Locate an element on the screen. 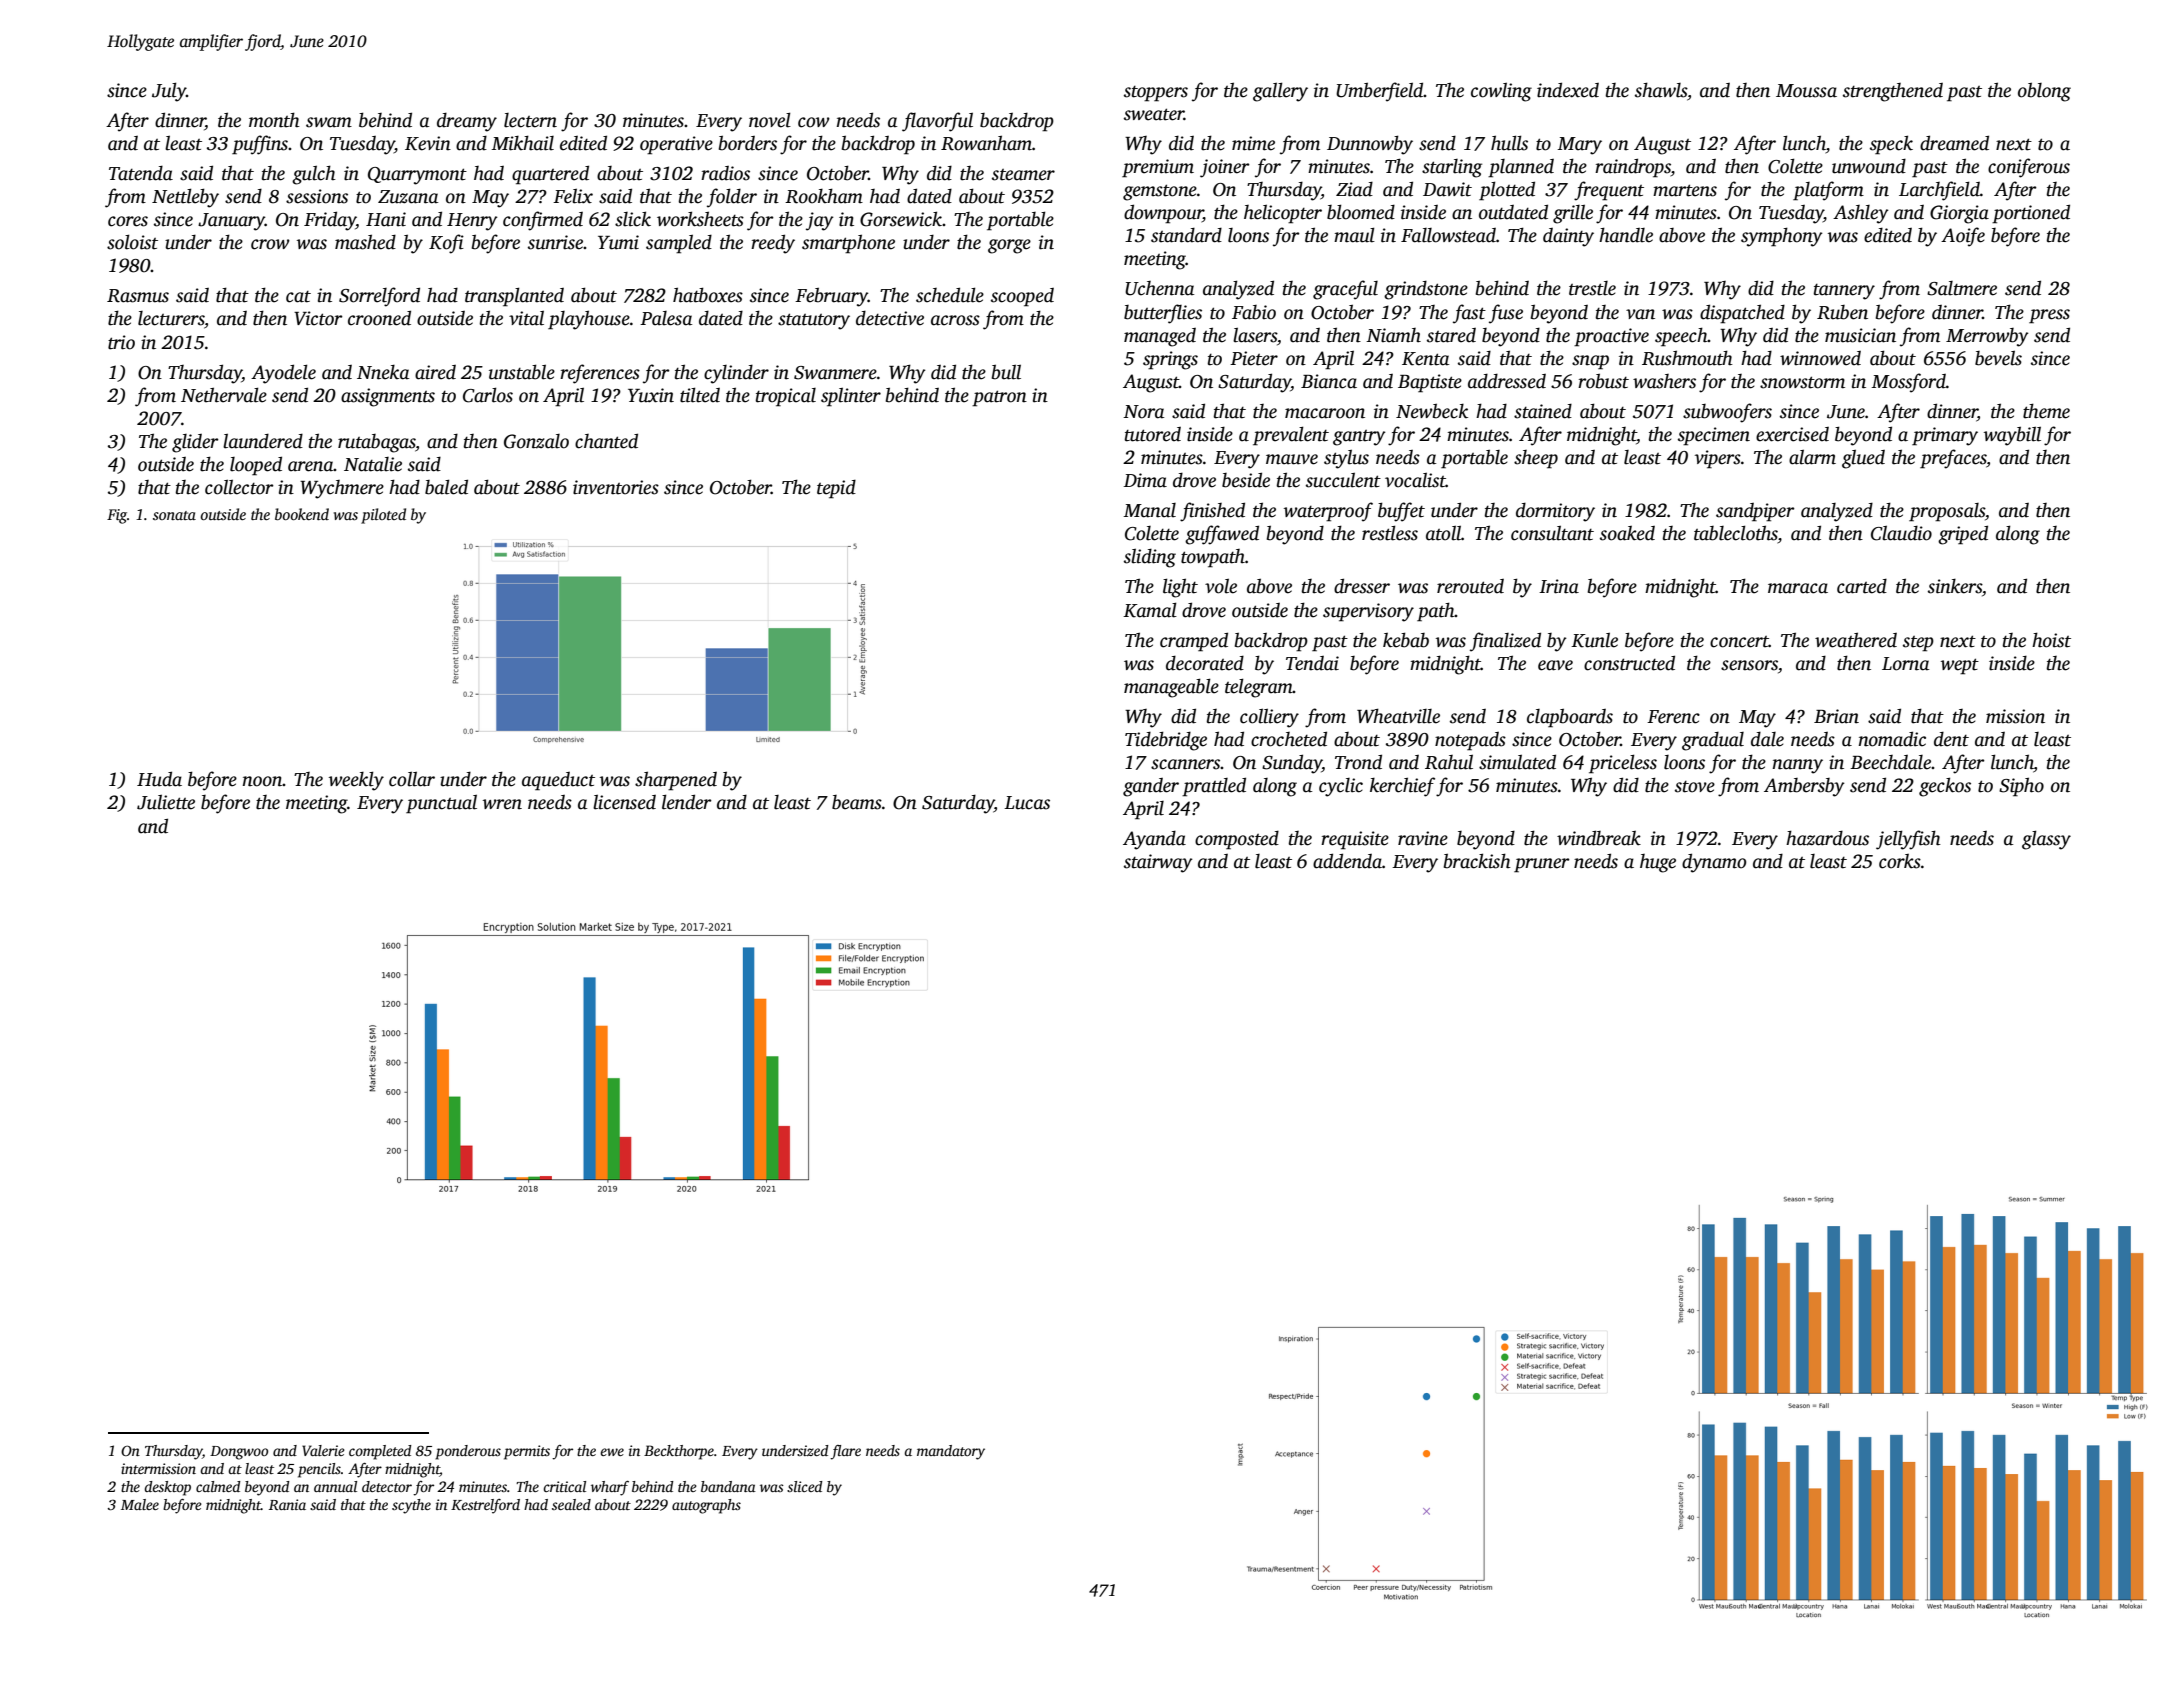 The image size is (2178, 1683). corks is located at coordinates (1900, 861).
